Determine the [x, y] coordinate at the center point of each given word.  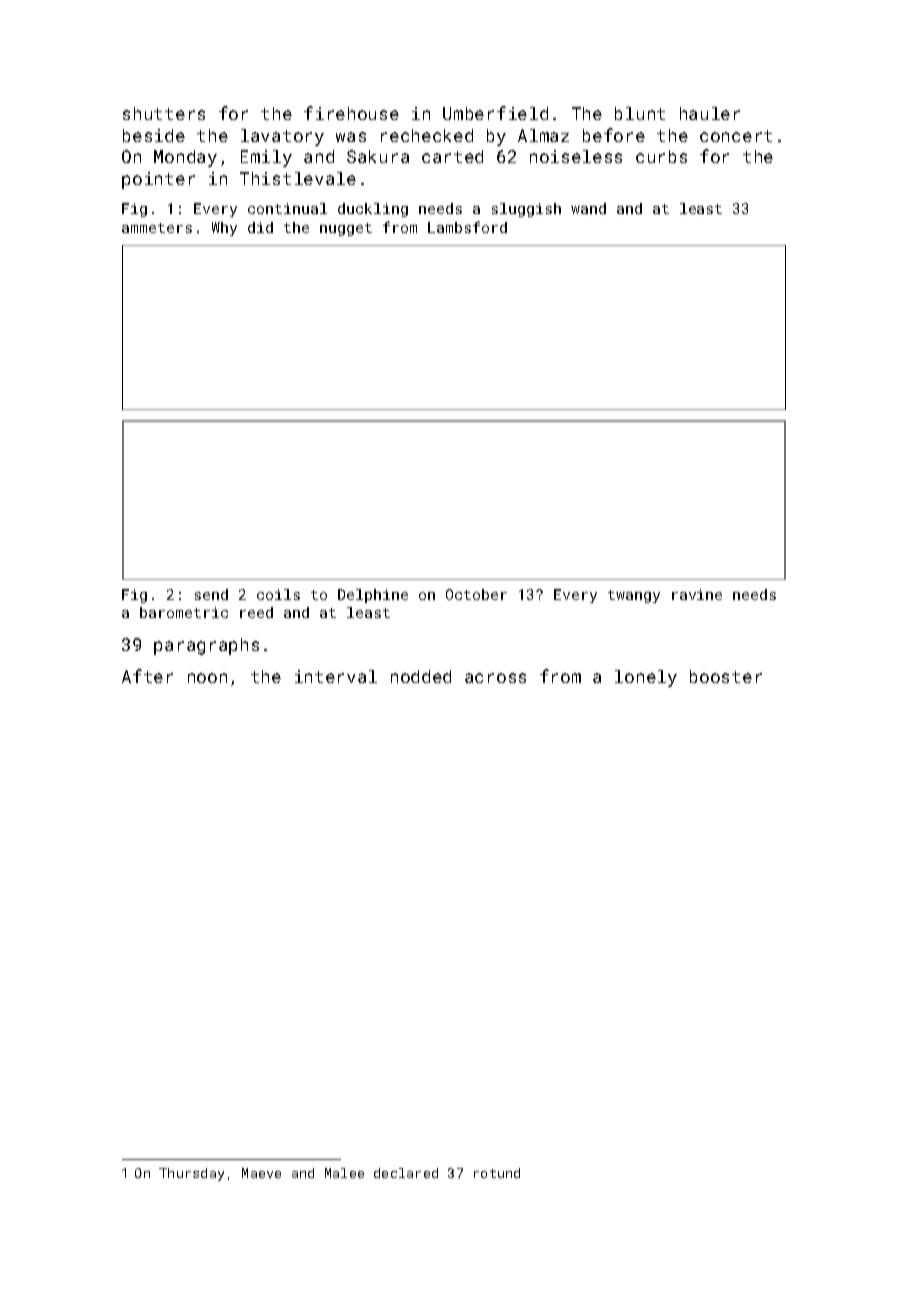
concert [736, 136]
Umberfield [495, 113]
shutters [164, 113]
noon [207, 678]
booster [726, 676]
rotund [497, 1173]
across [495, 678]
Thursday [191, 1174]
